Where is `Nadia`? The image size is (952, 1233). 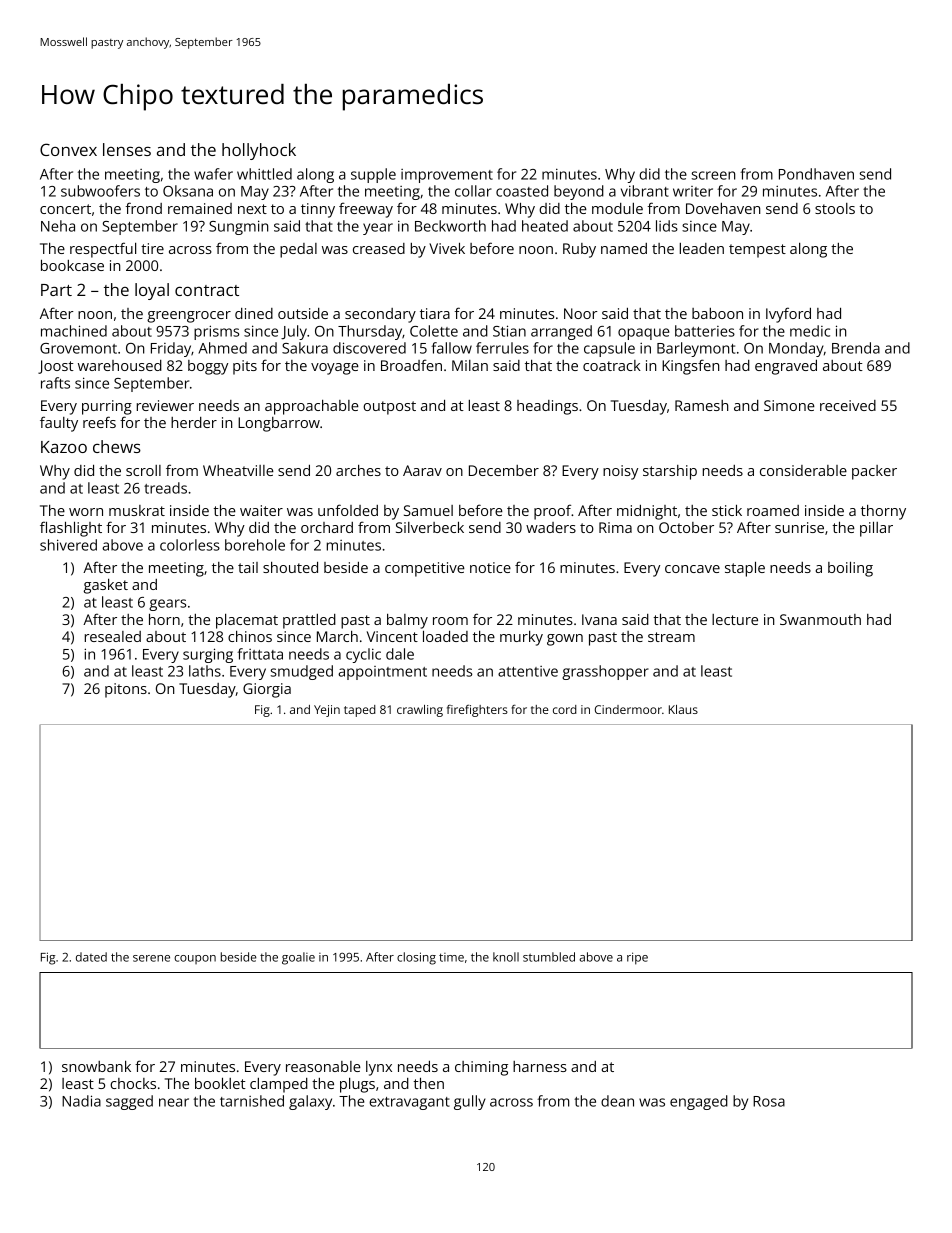 Nadia is located at coordinates (81, 1101).
